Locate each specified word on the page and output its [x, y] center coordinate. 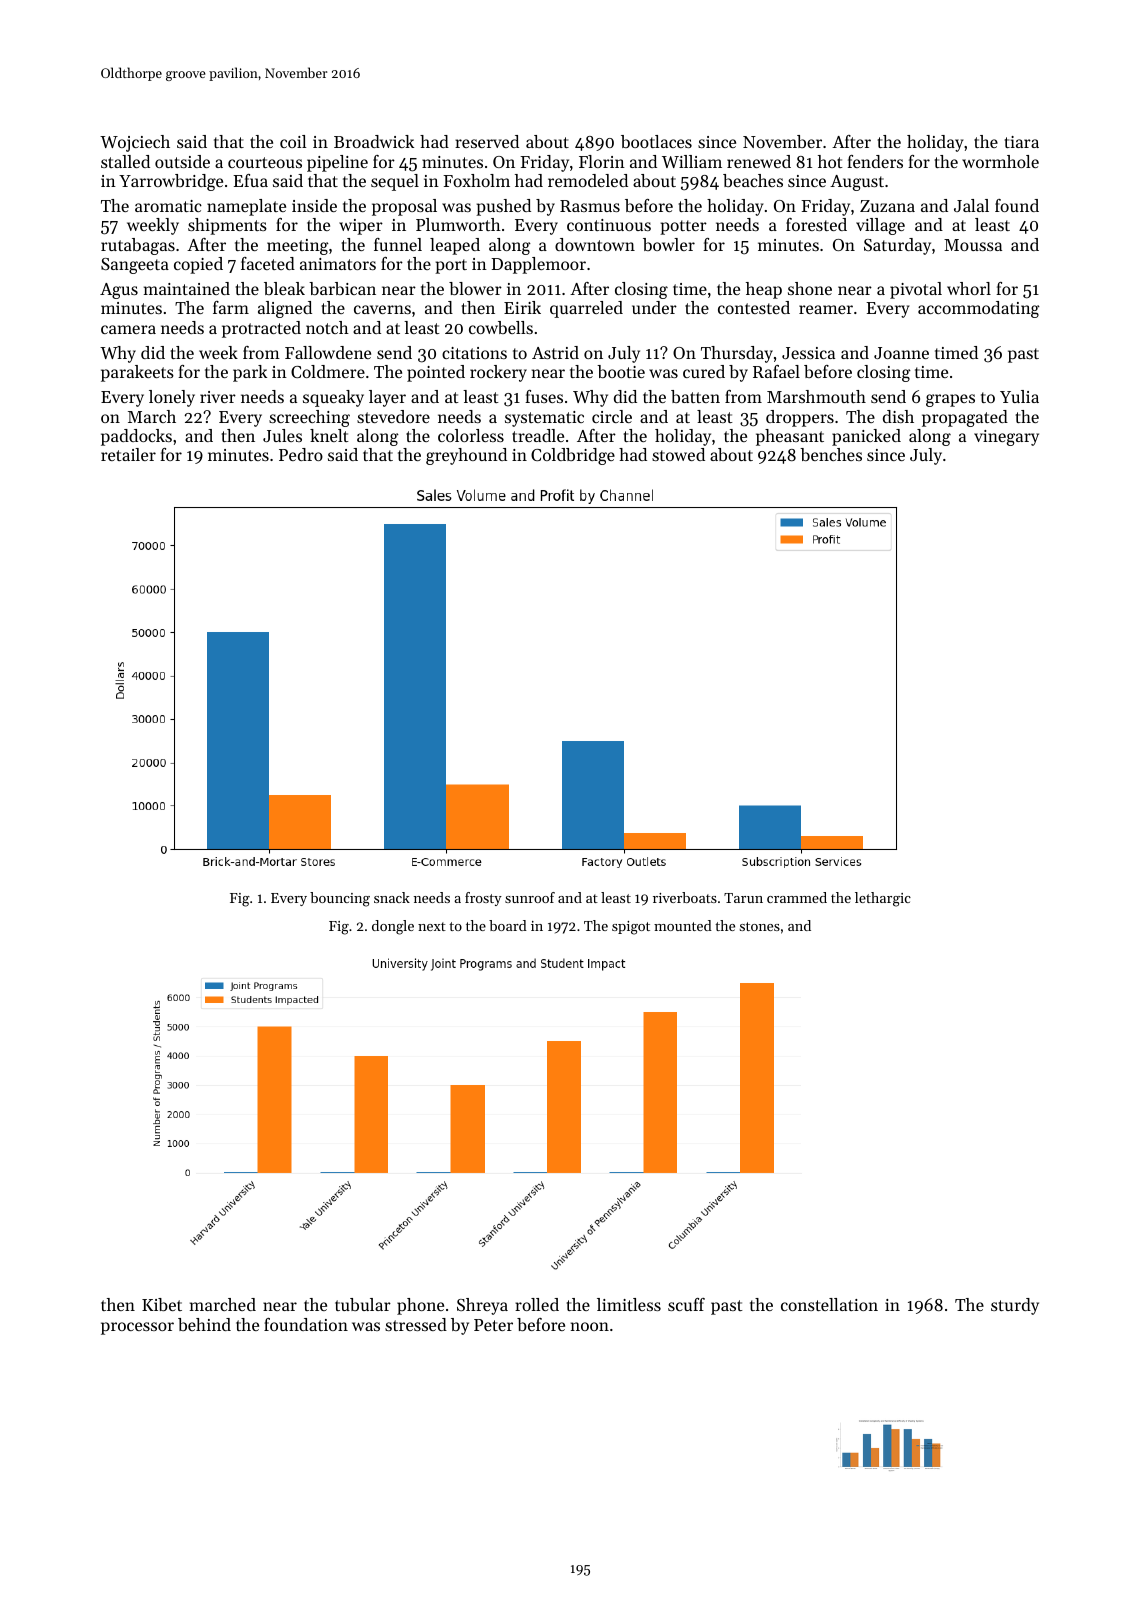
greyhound [466, 456]
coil [293, 141]
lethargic [883, 899]
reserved [487, 141]
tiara [1021, 142]
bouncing [340, 899]
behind [204, 1324]
